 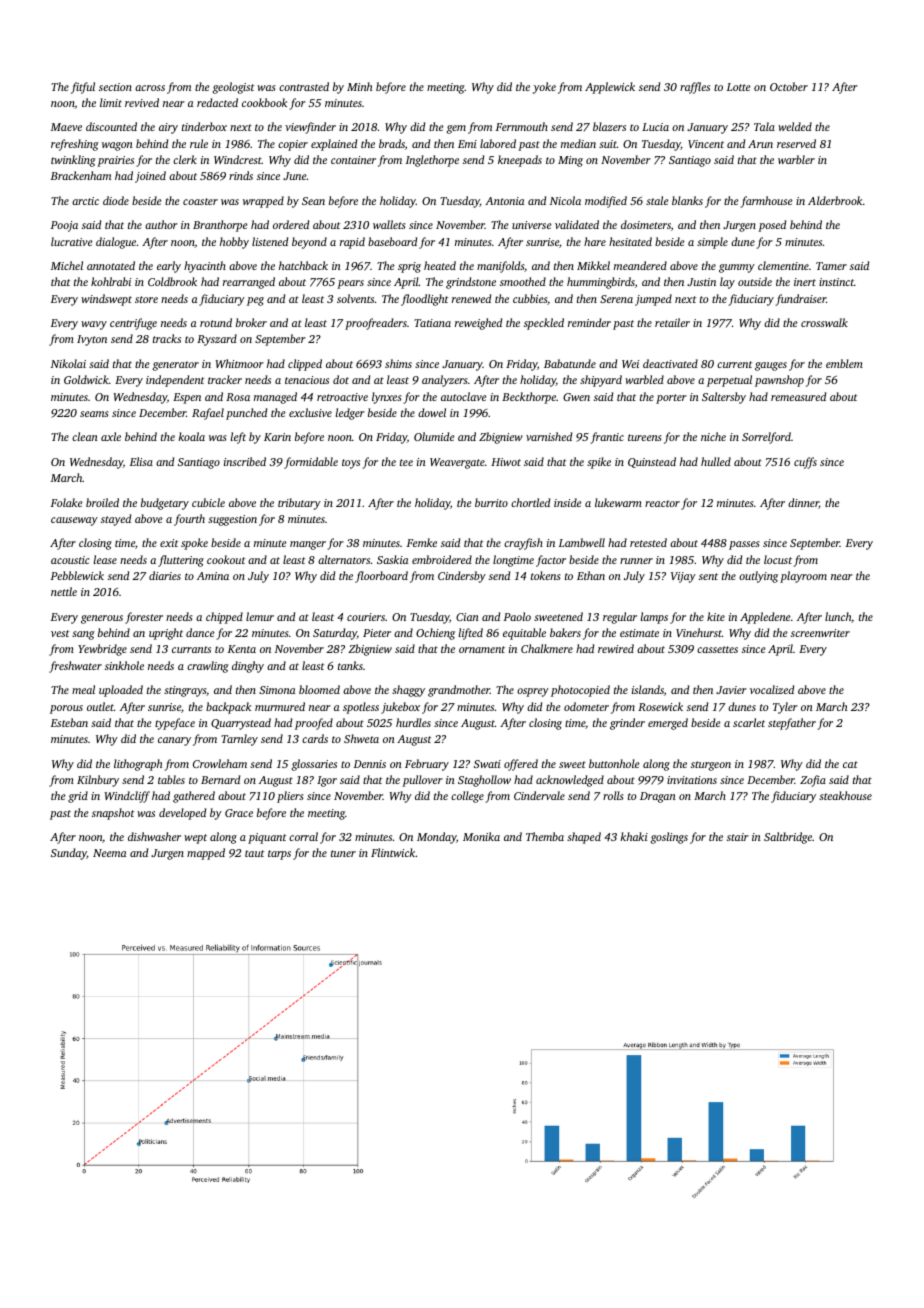 What do you see at coordinates (208, 502) in the screenshot?
I see `cubicle` at bounding box center [208, 502].
